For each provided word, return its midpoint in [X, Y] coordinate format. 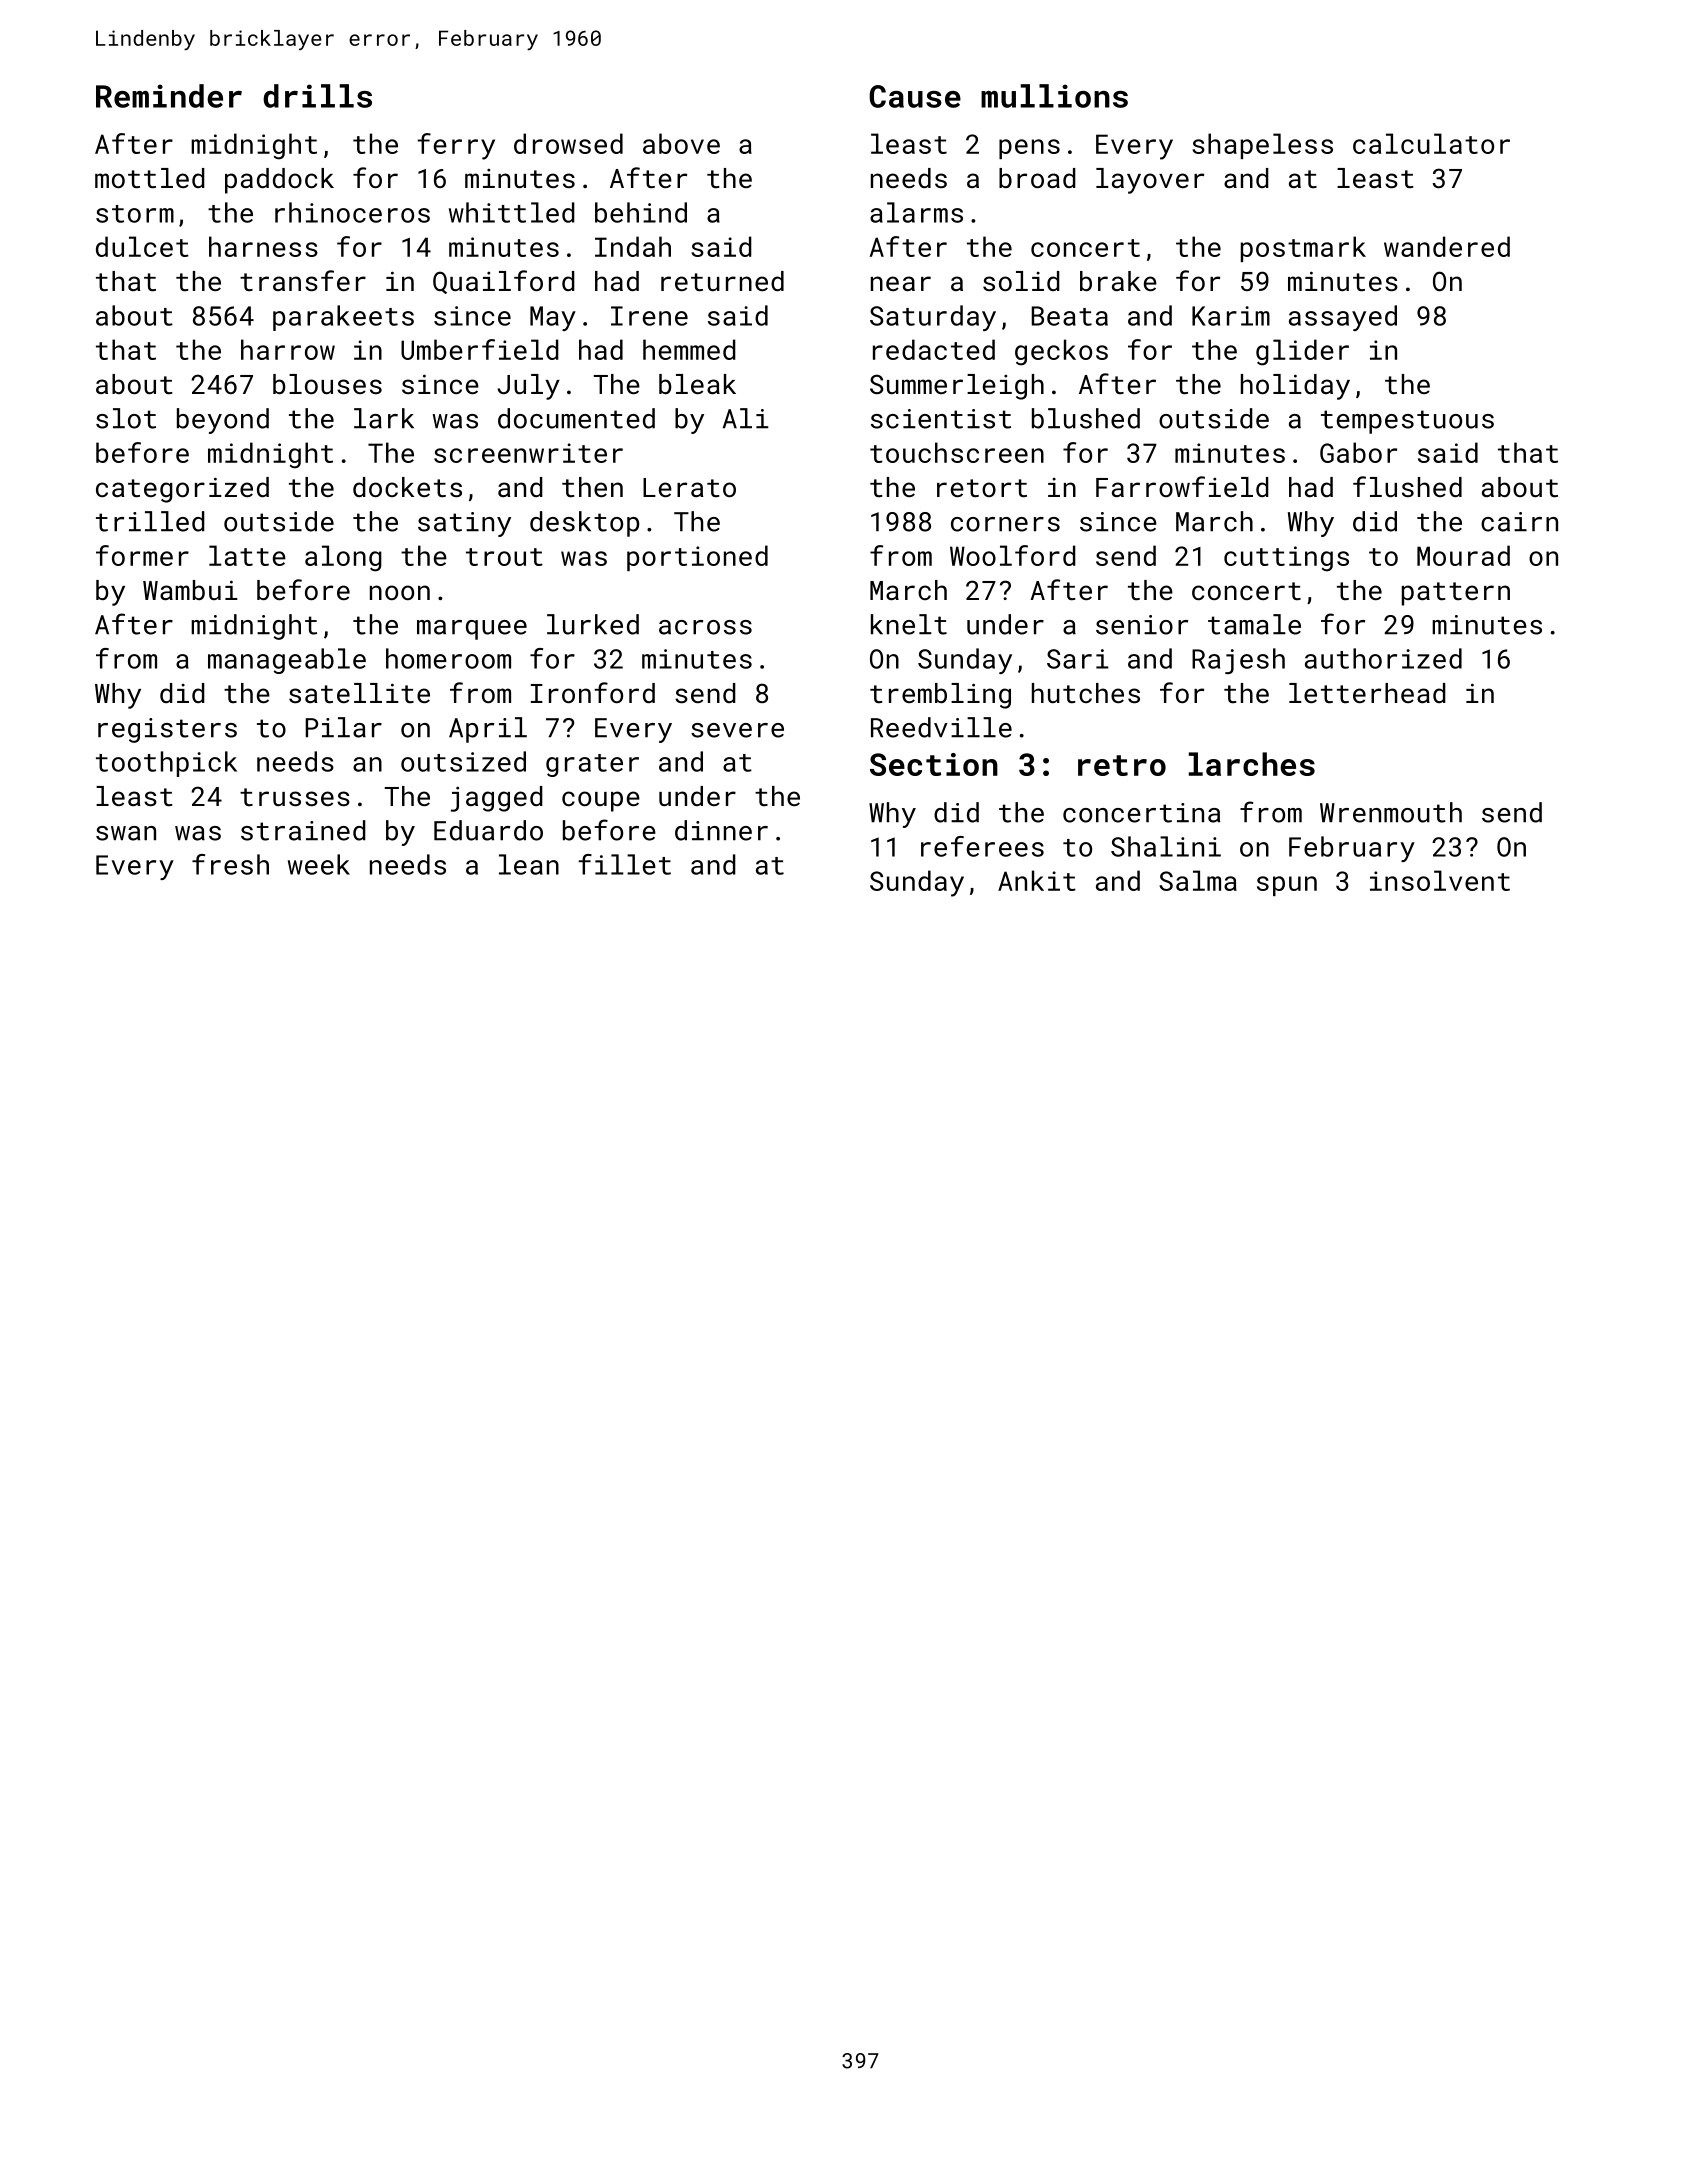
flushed [1407, 486]
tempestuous [1407, 422]
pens [1029, 149]
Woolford [1013, 555]
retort [982, 488]
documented [576, 418]
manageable [287, 661]
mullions [1054, 96]
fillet [624, 864]
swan [126, 833]
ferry [456, 146]
